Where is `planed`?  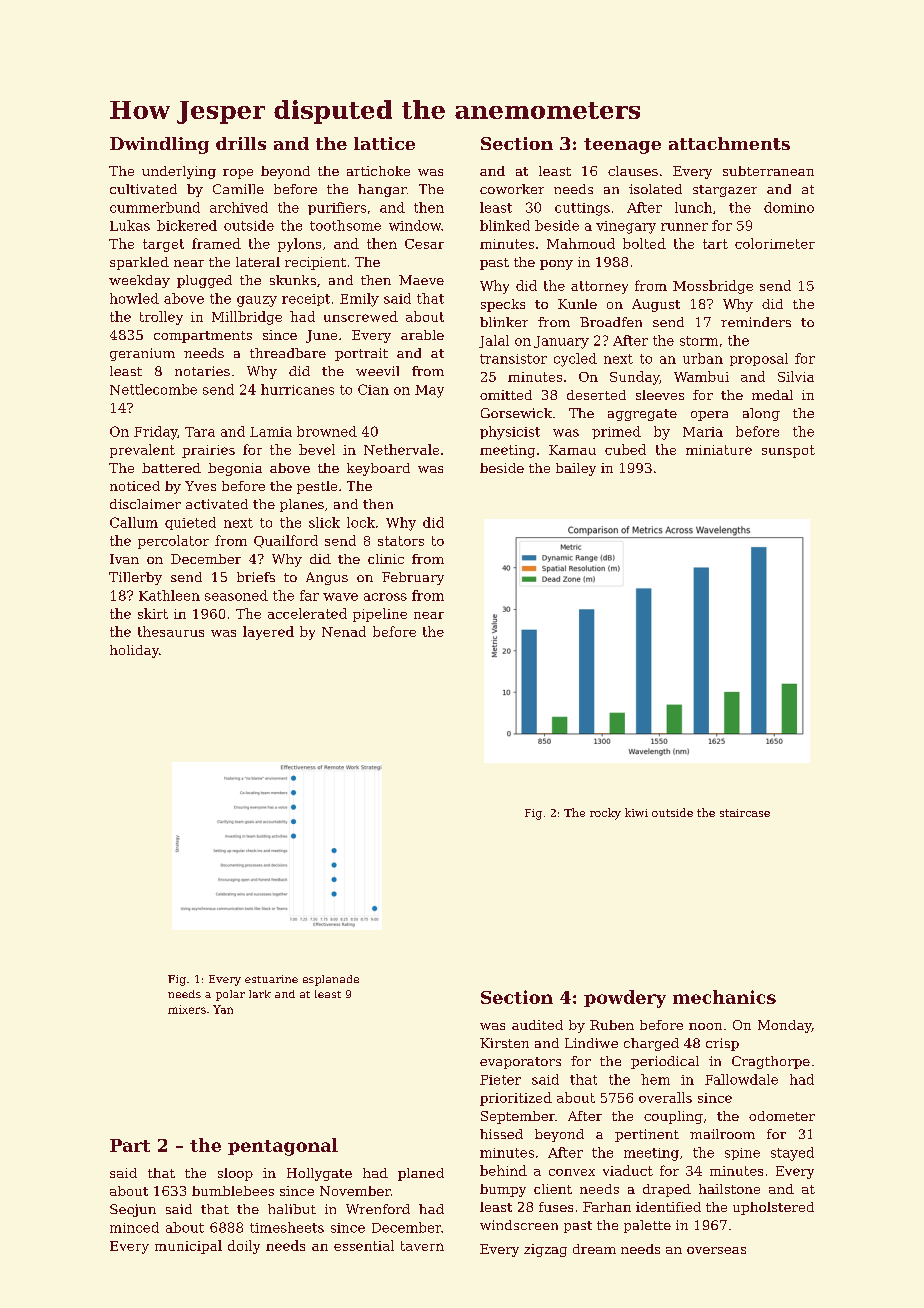 planed is located at coordinates (421, 1174).
